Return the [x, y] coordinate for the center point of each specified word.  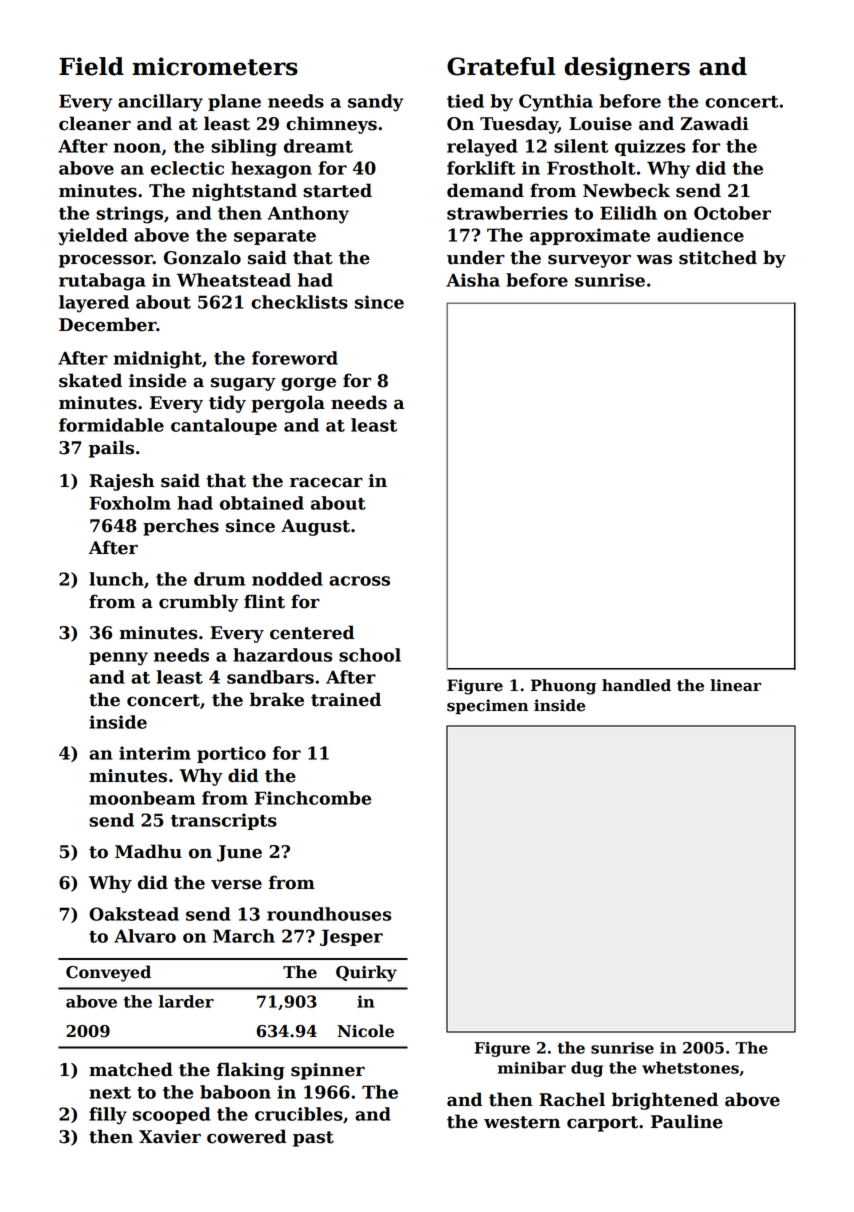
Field [91, 66]
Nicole [365, 1031]
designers [627, 68]
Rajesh [122, 482]
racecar [326, 482]
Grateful [501, 66]
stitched [718, 257]
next [110, 1093]
